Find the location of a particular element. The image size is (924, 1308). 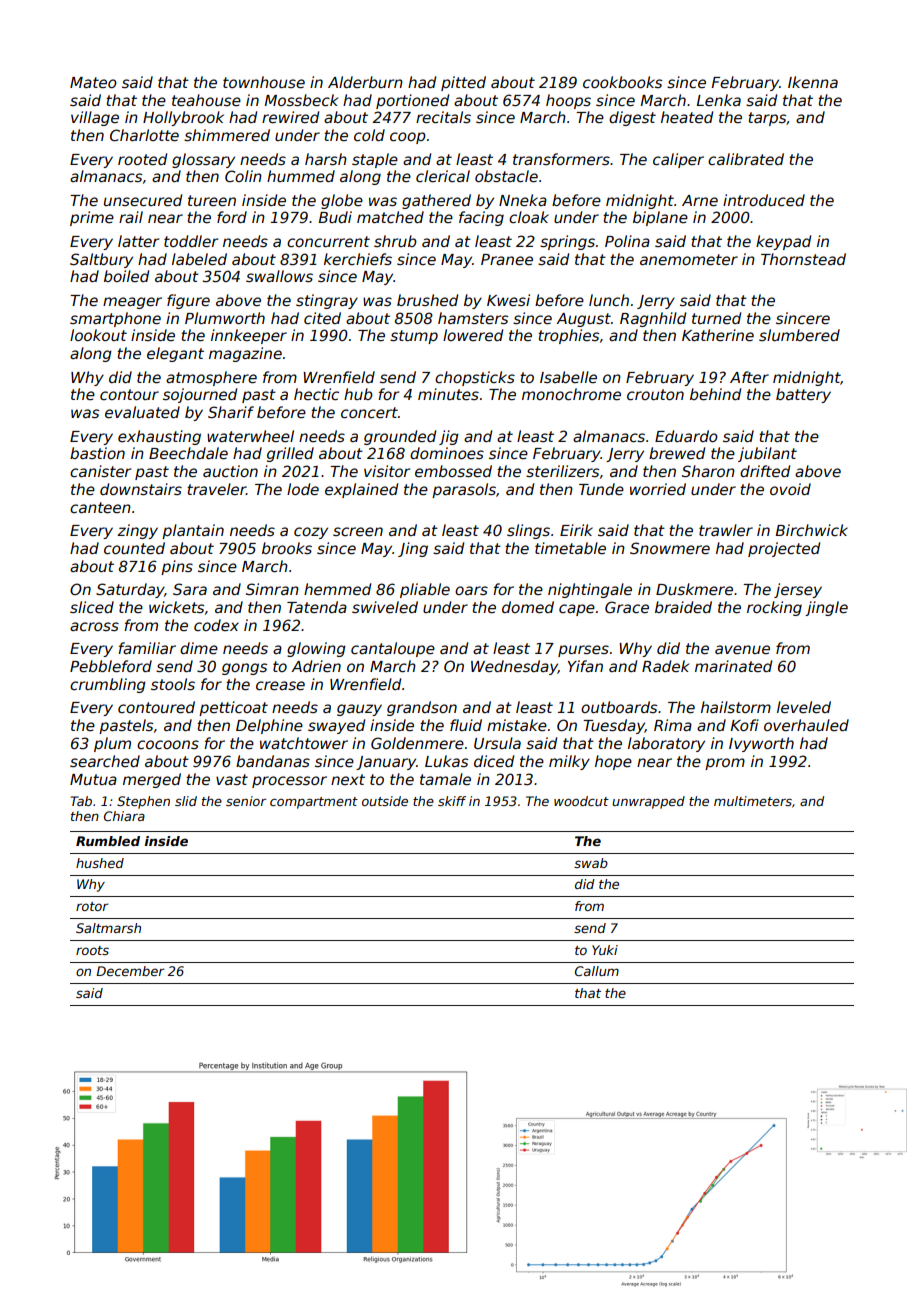

domed is located at coordinates (528, 607).
